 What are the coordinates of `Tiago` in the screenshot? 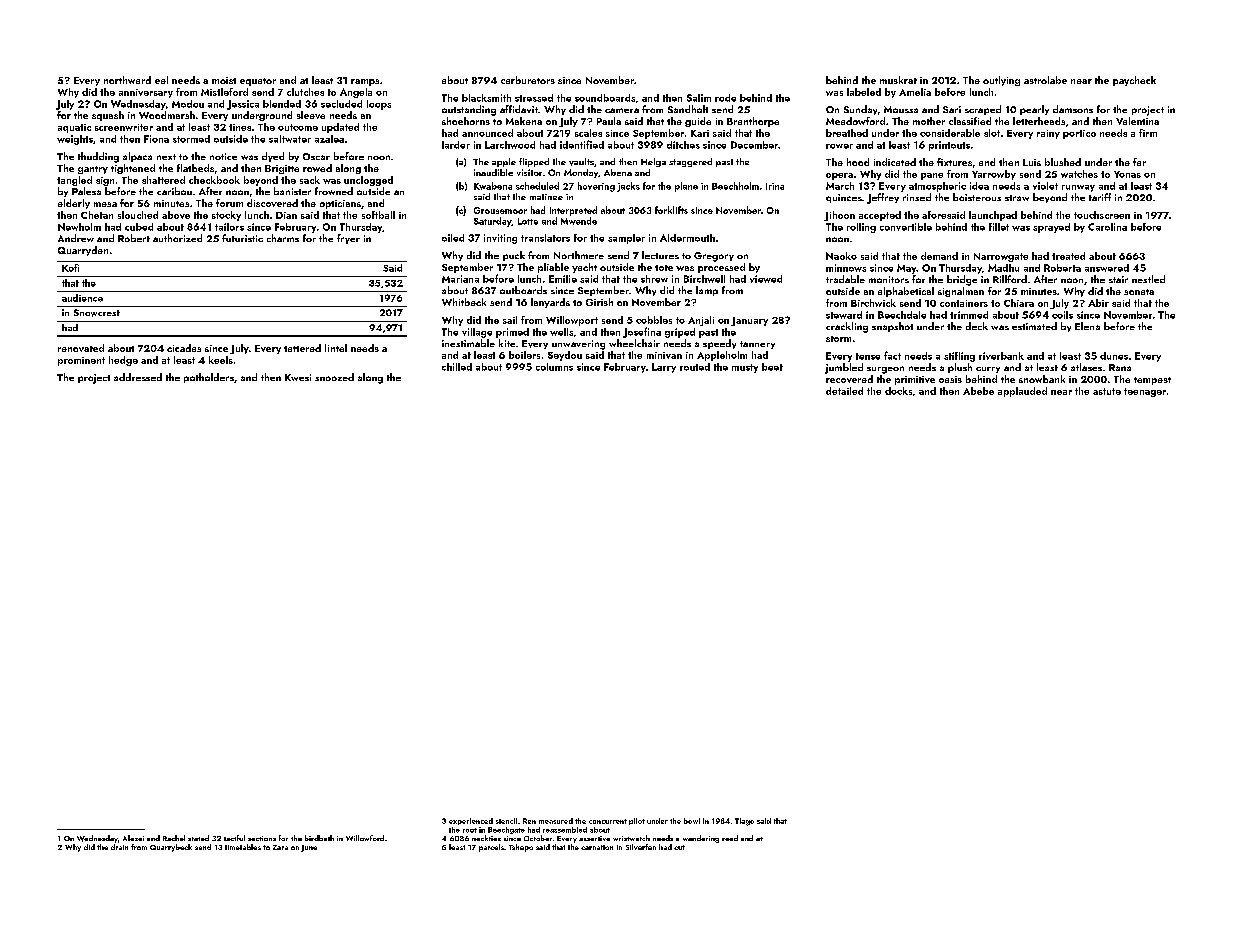 It's located at (744, 822).
